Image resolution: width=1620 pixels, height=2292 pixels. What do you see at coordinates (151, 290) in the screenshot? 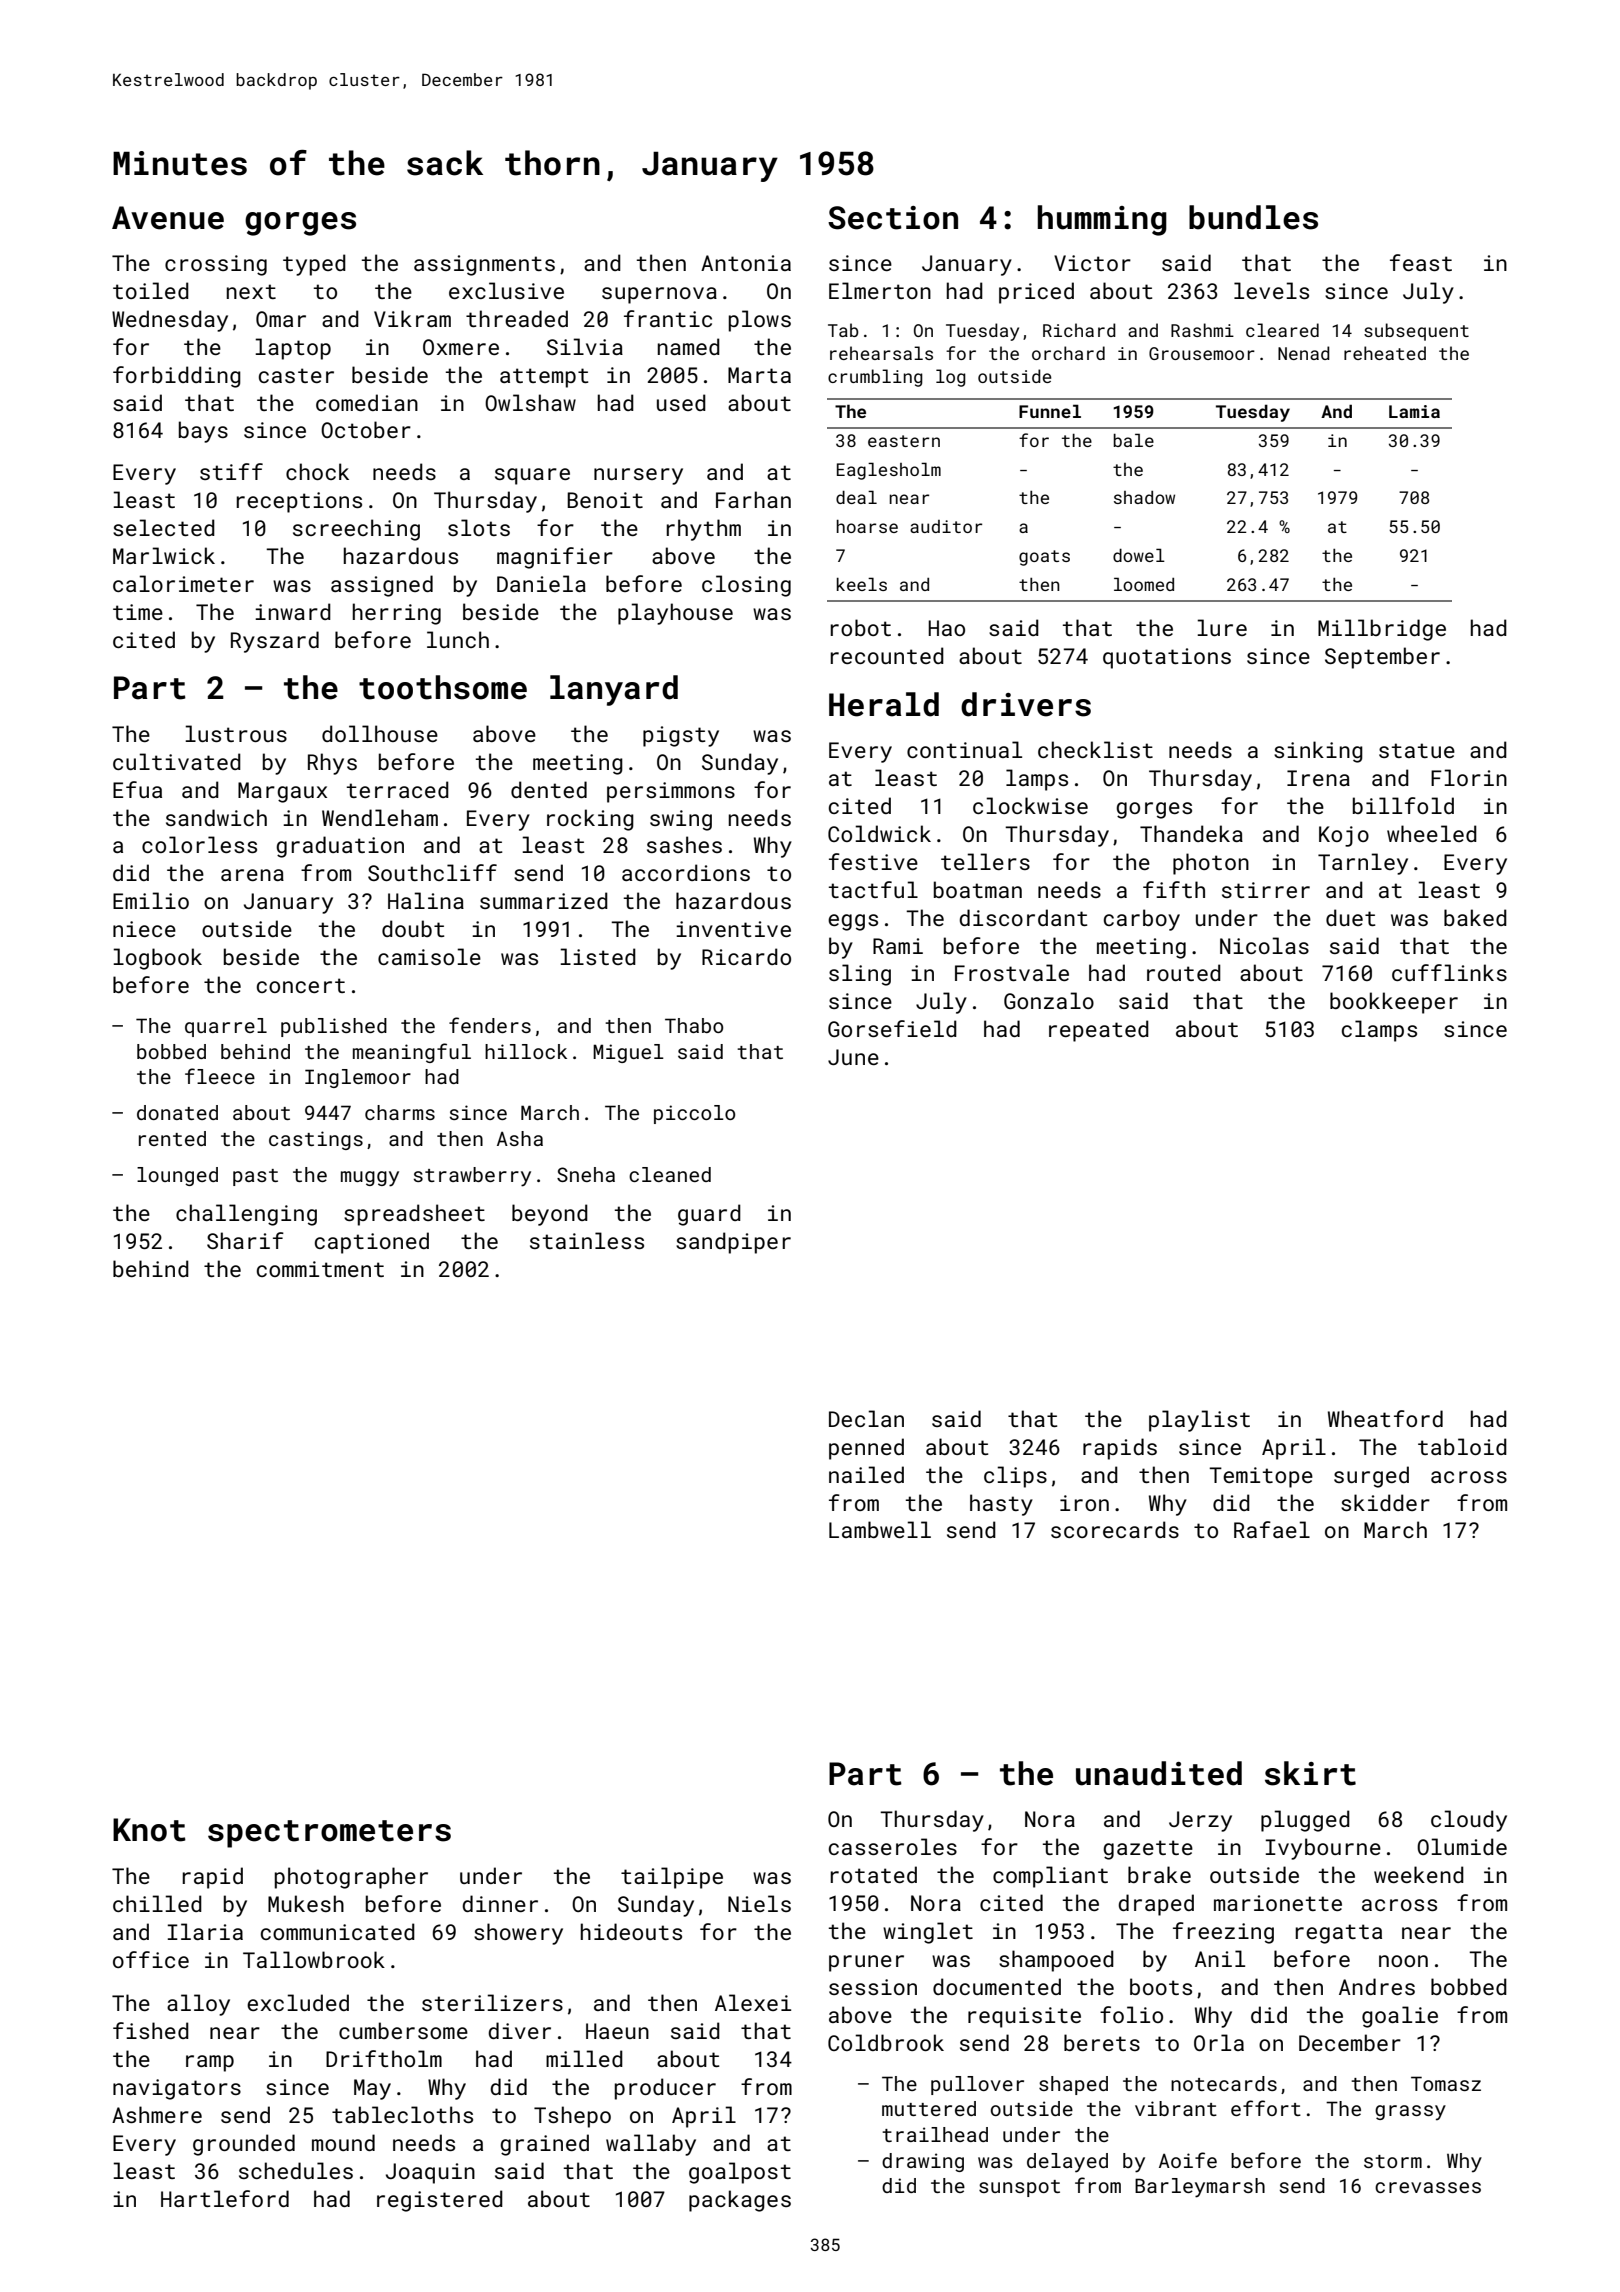
I see `toiled` at bounding box center [151, 290].
